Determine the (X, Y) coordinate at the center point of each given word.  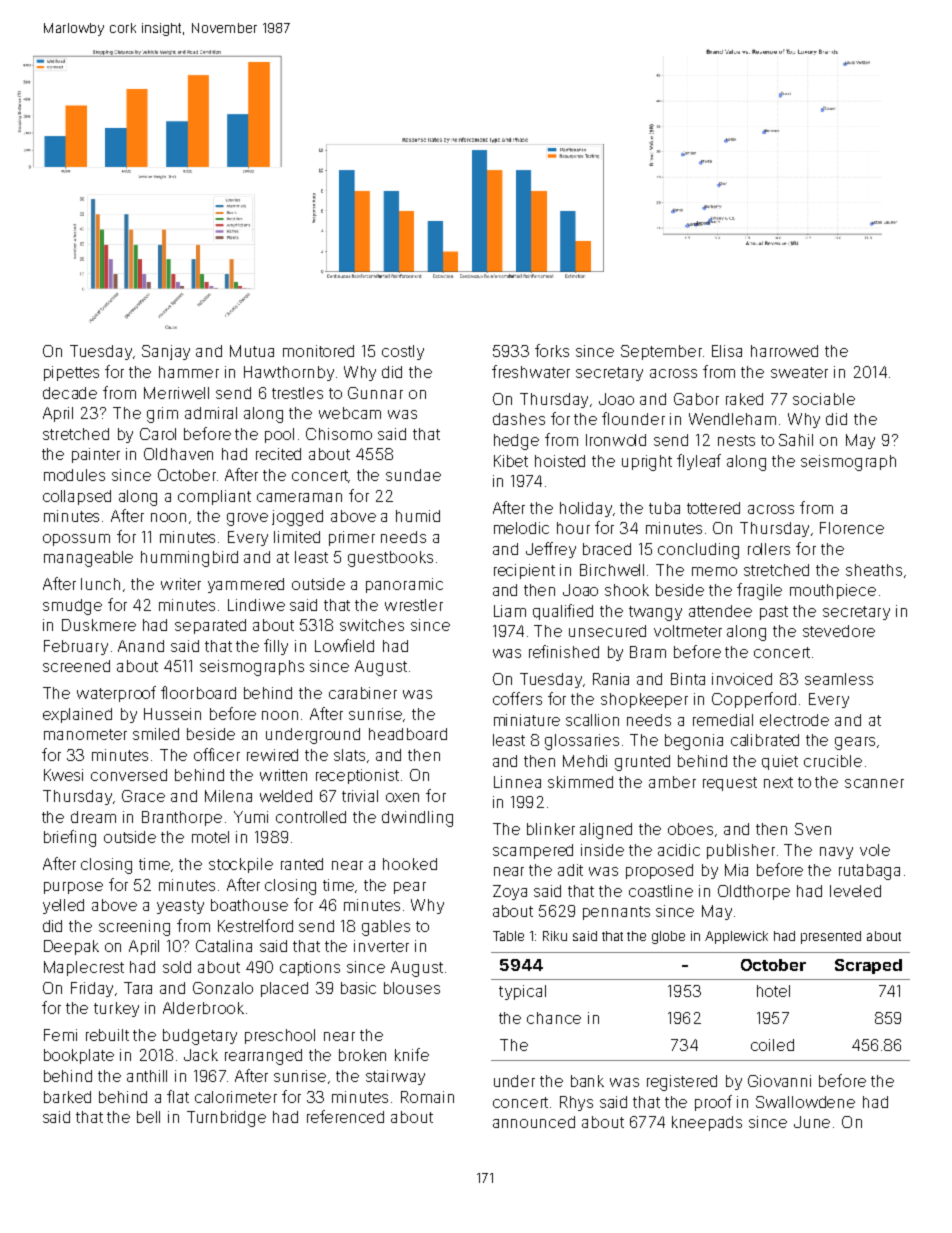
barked (67, 1097)
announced (534, 1122)
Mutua (252, 351)
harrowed (784, 351)
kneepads (707, 1123)
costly (403, 352)
